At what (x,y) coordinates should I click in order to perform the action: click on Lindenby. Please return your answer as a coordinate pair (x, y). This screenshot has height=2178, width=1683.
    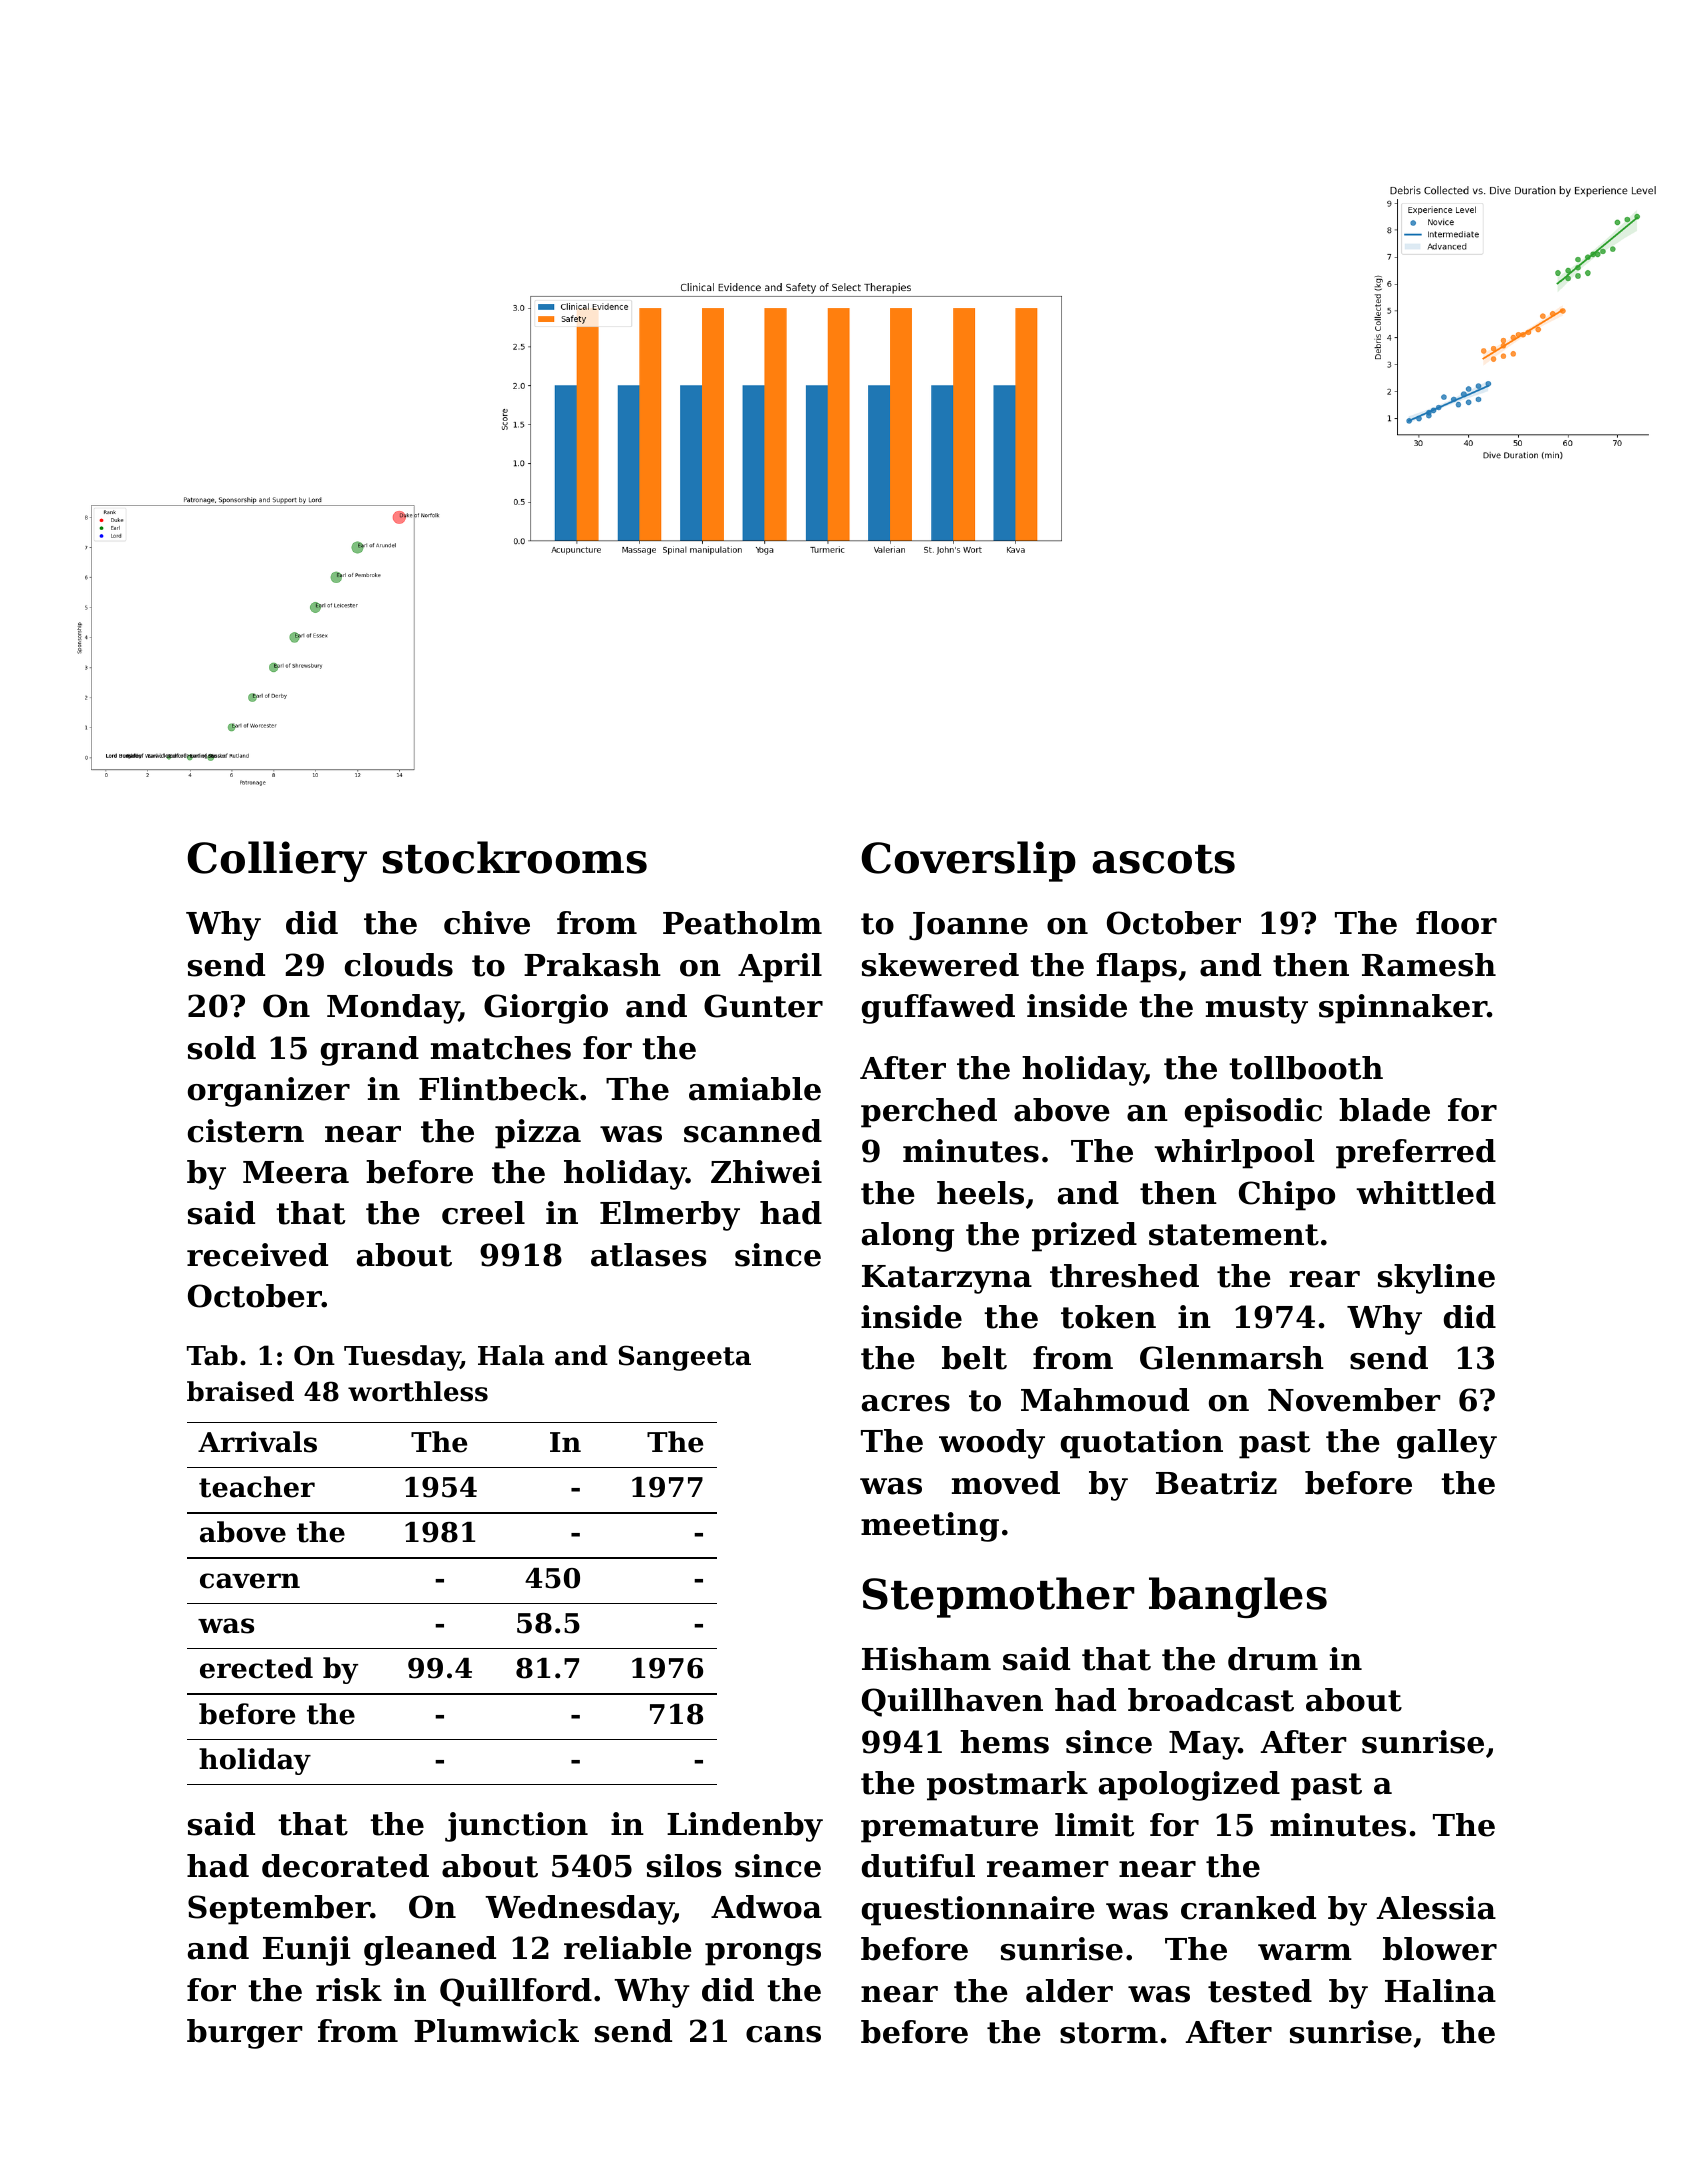
    Looking at the image, I should click on (745, 1827).
